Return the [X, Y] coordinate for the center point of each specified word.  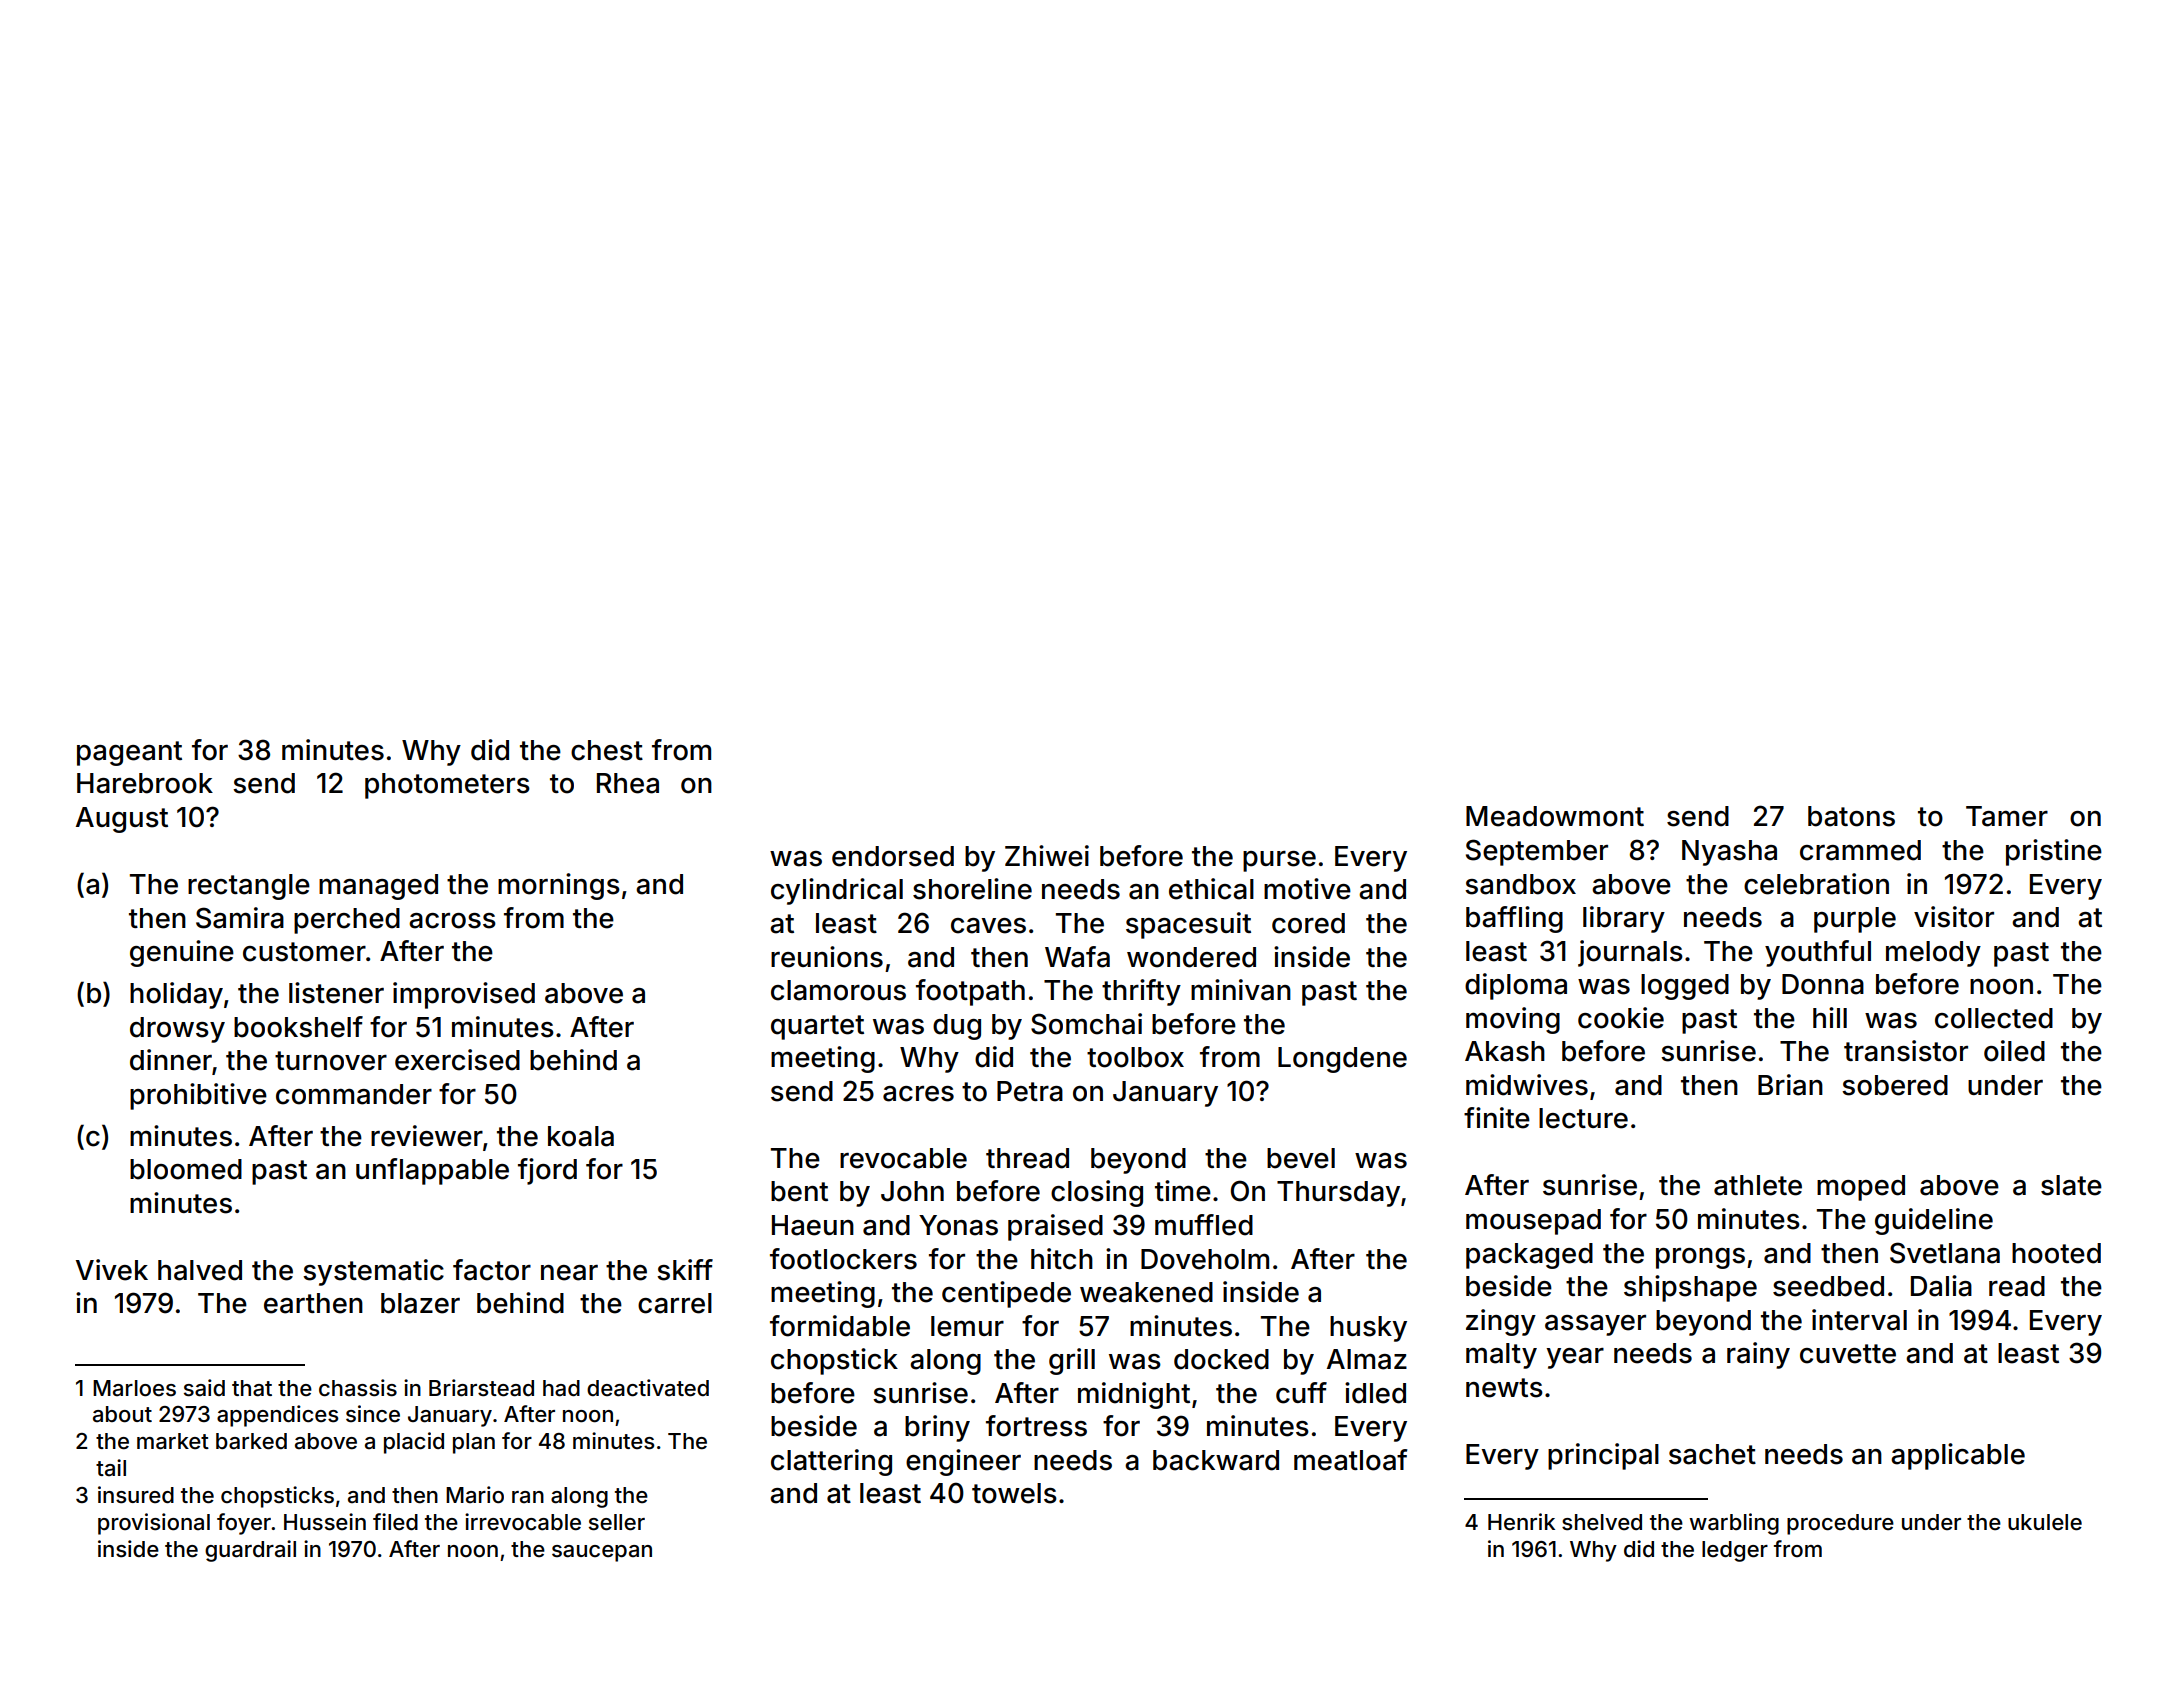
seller [617, 1522]
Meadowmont [1555, 816]
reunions [827, 957]
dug [957, 1027]
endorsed [893, 856]
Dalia [1941, 1286]
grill [1072, 1361]
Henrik [1521, 1522]
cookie [1621, 1018]
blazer [420, 1303]
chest [607, 750]
